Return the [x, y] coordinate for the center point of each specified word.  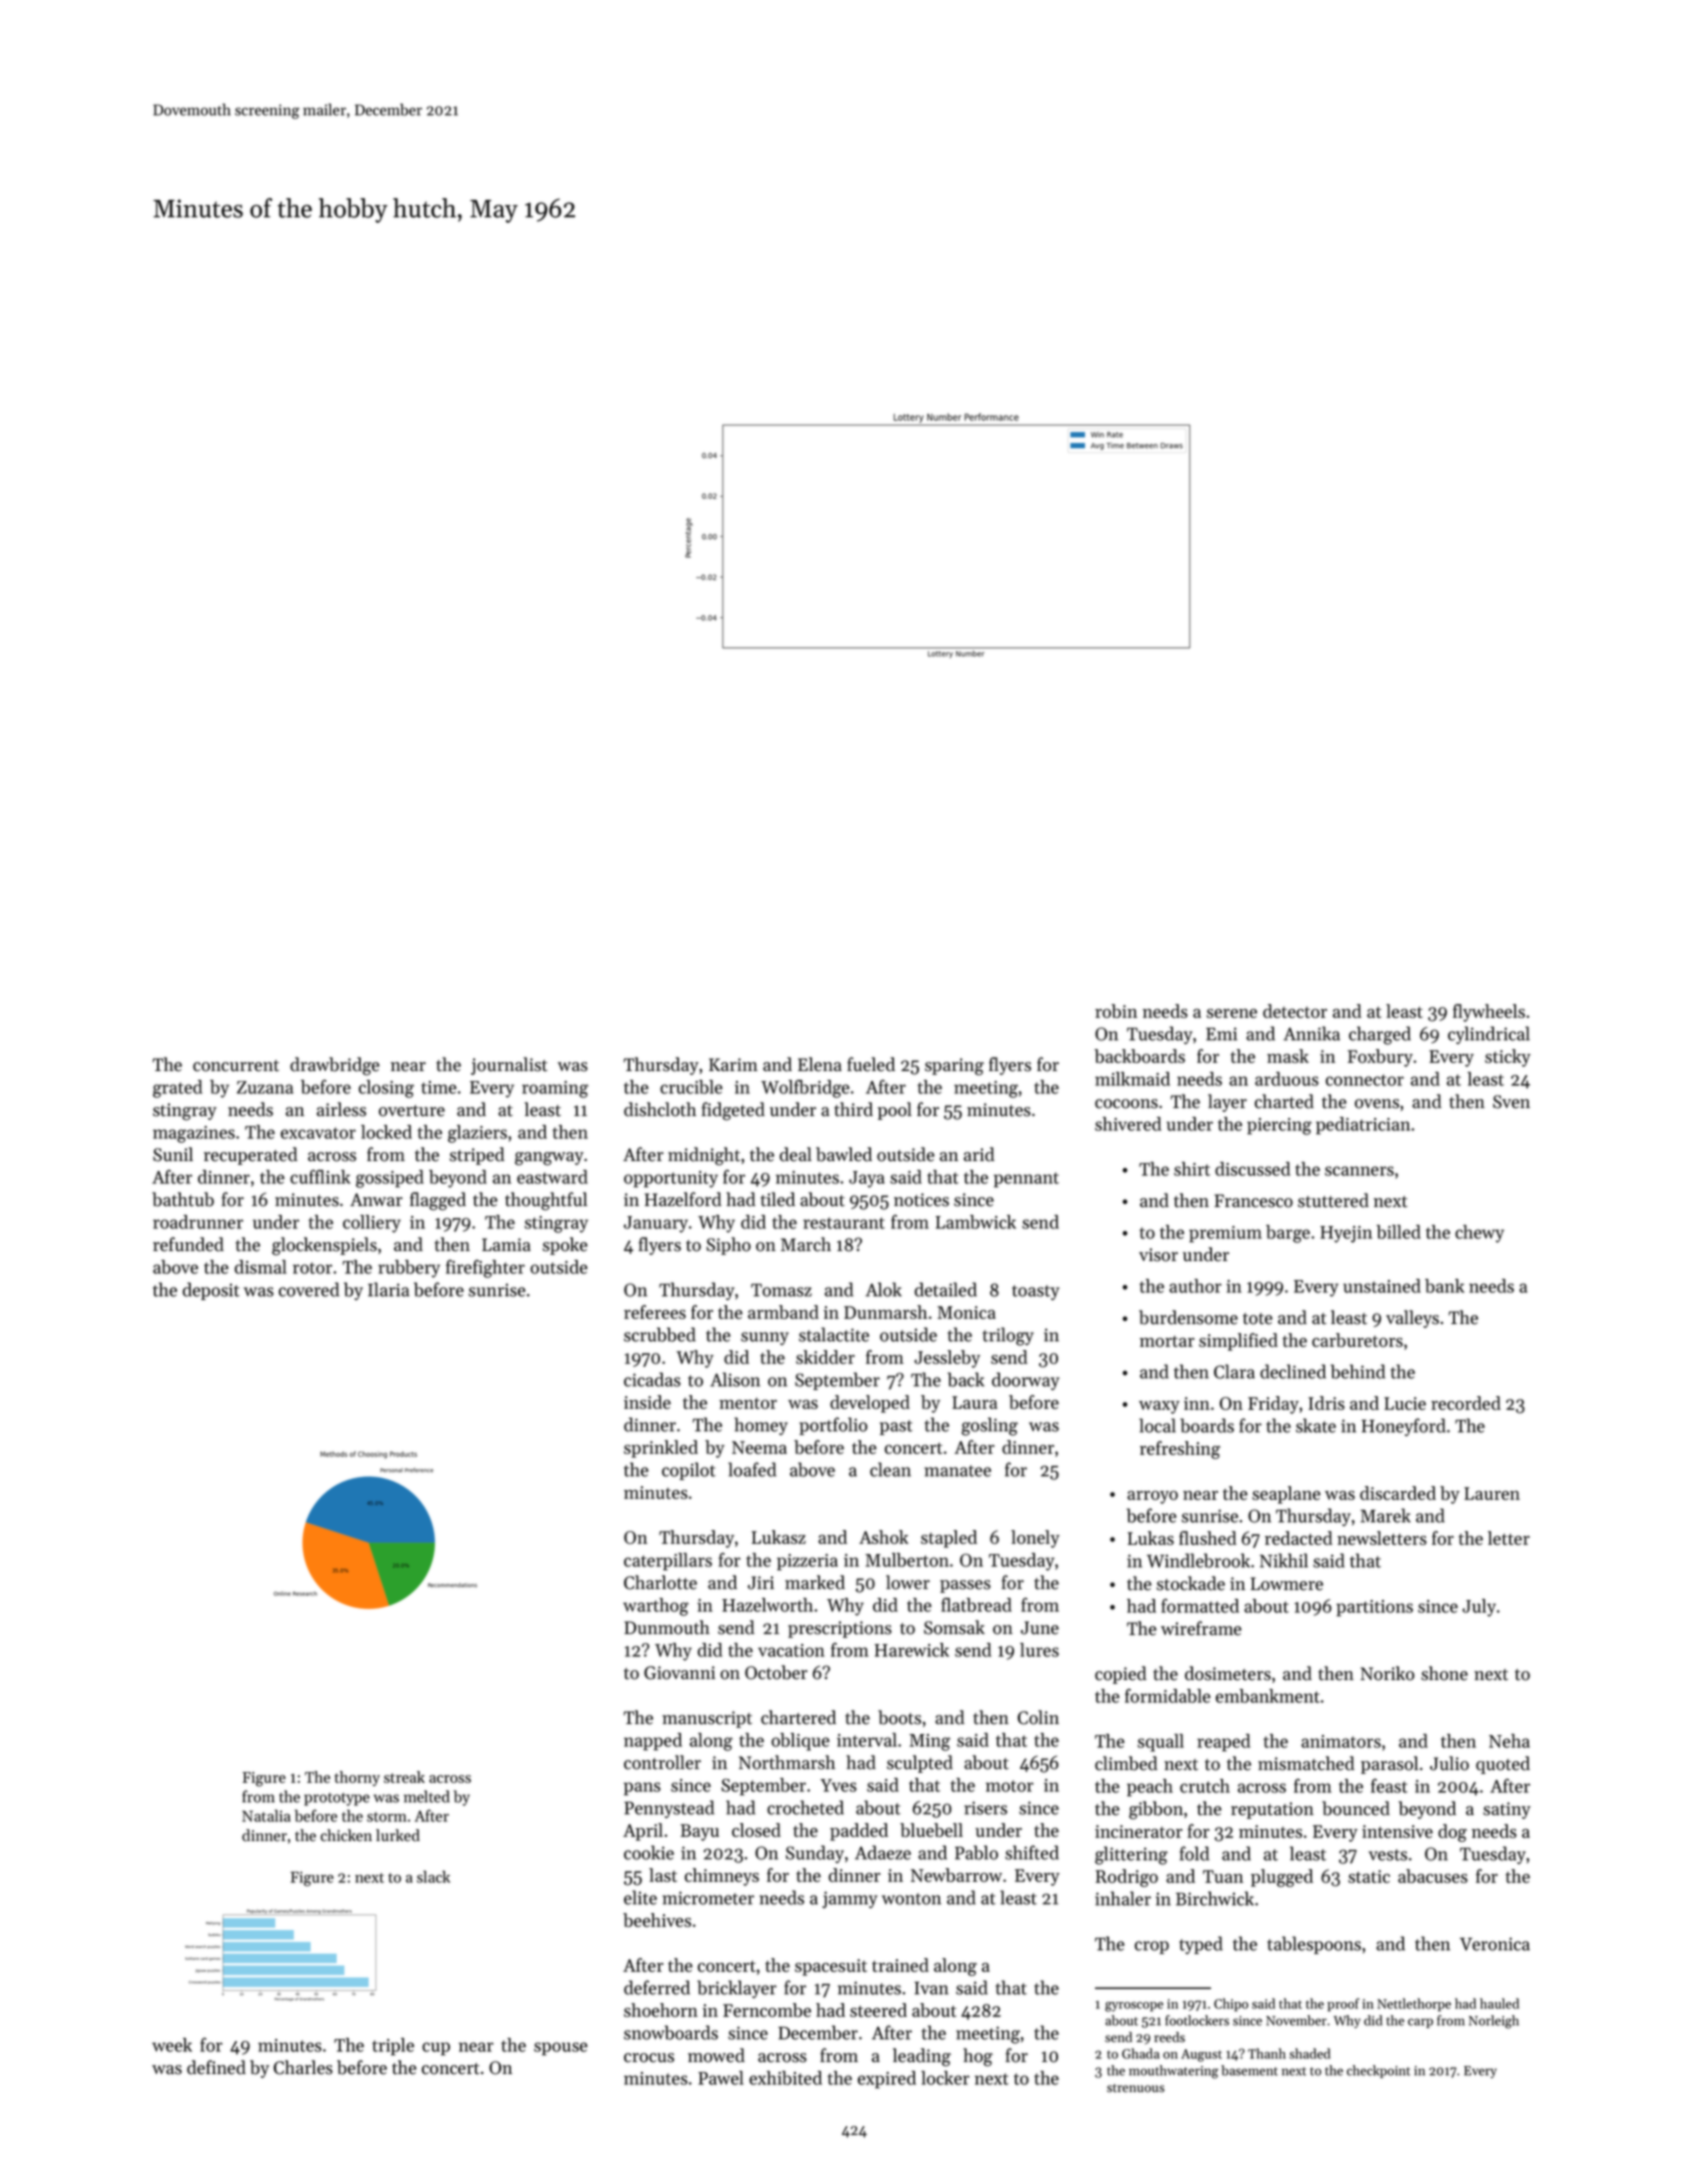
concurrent [236, 1066]
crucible [691, 1087]
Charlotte [660, 1582]
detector [1295, 1011]
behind [1358, 1371]
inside [647, 1402]
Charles [303, 2067]
